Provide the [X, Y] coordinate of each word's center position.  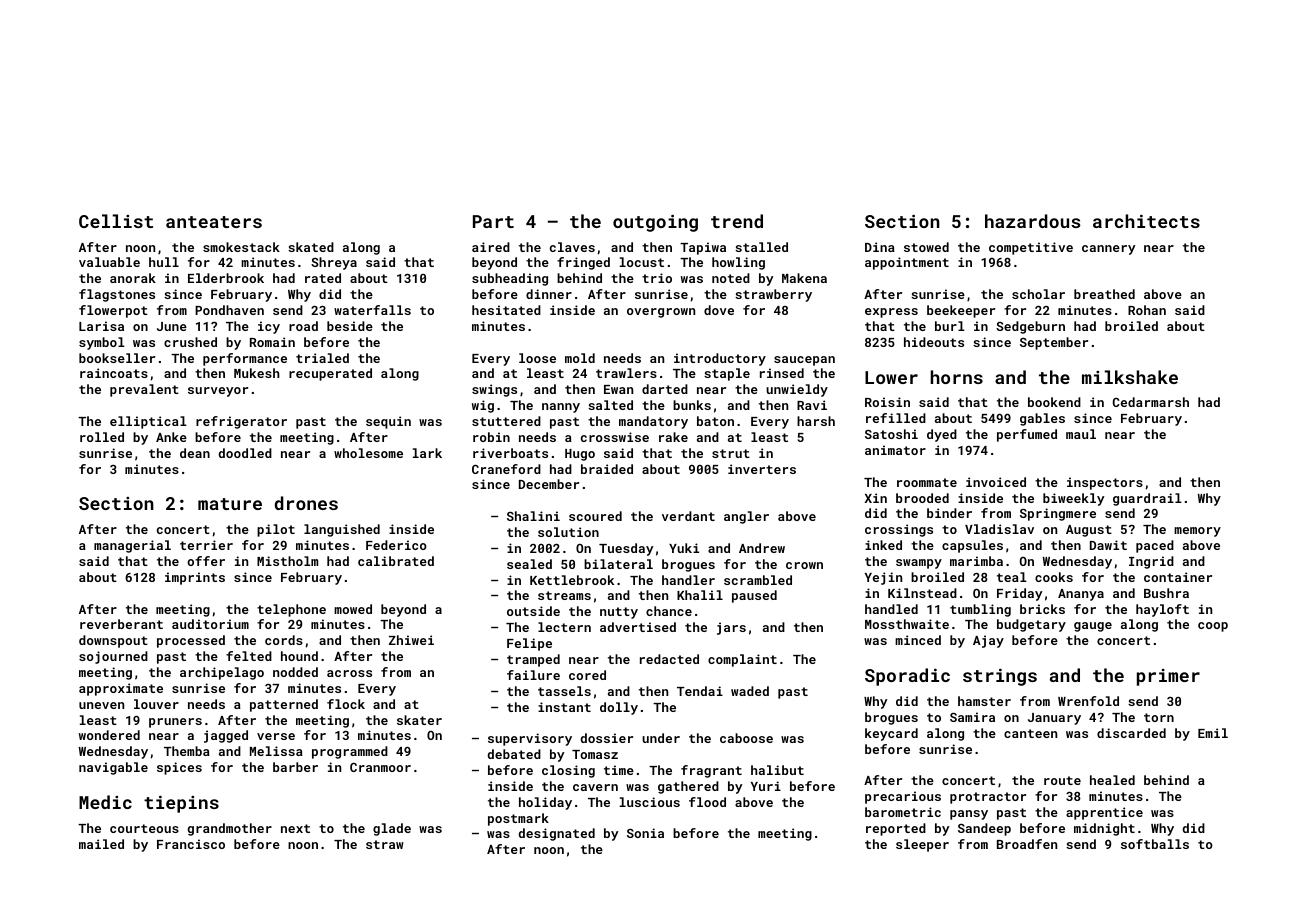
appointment [907, 263]
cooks [1054, 577]
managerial [132, 546]
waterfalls [372, 310]
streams [564, 595]
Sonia [645, 833]
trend [737, 221]
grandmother [229, 829]
